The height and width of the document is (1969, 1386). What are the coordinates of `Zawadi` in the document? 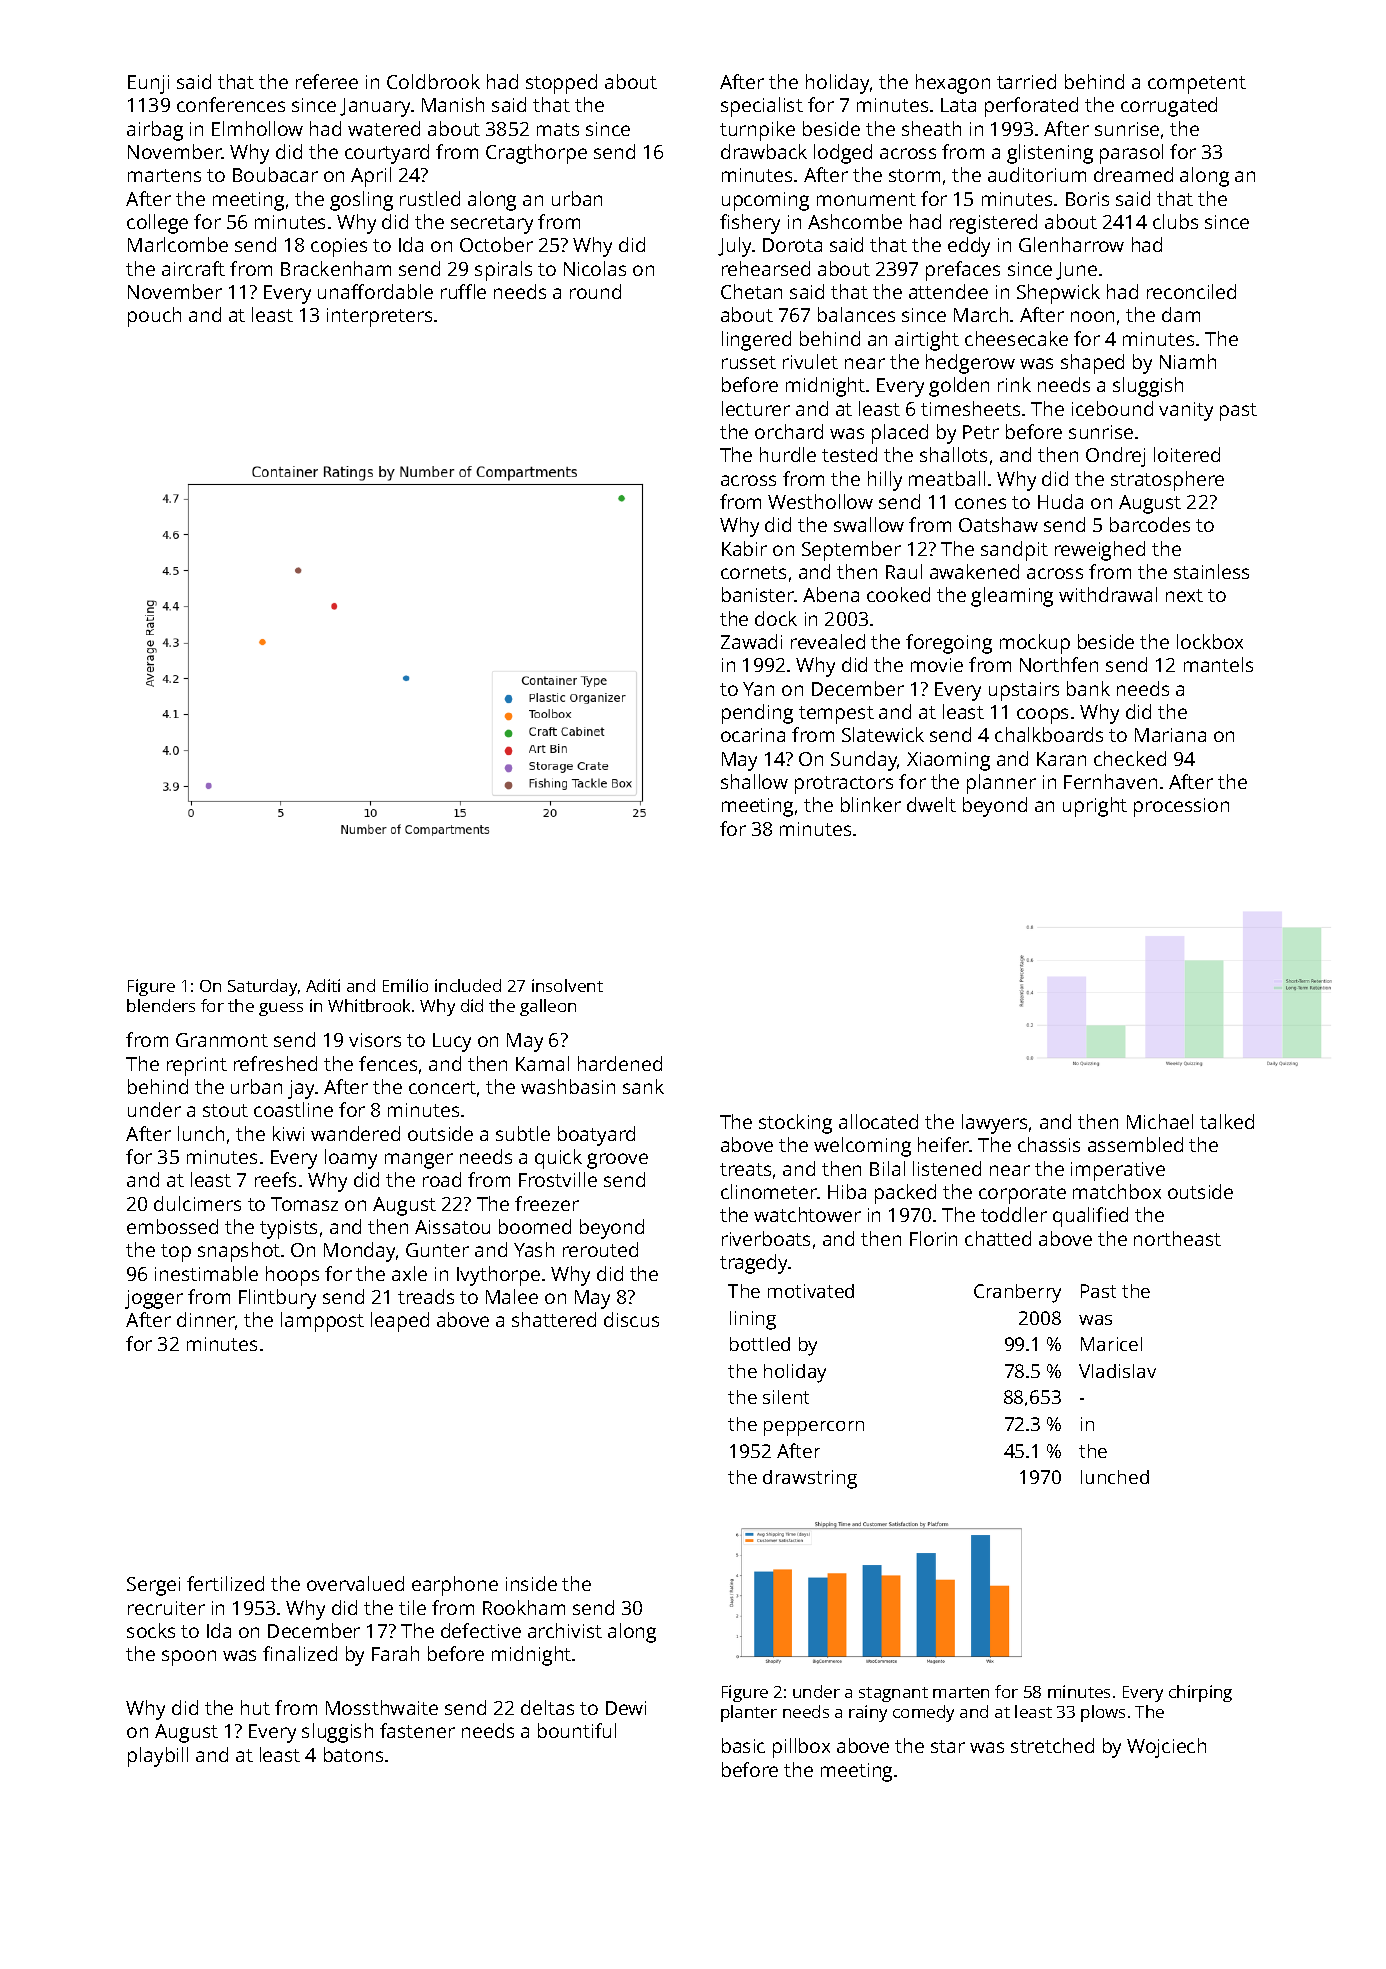 It's located at (751, 641).
